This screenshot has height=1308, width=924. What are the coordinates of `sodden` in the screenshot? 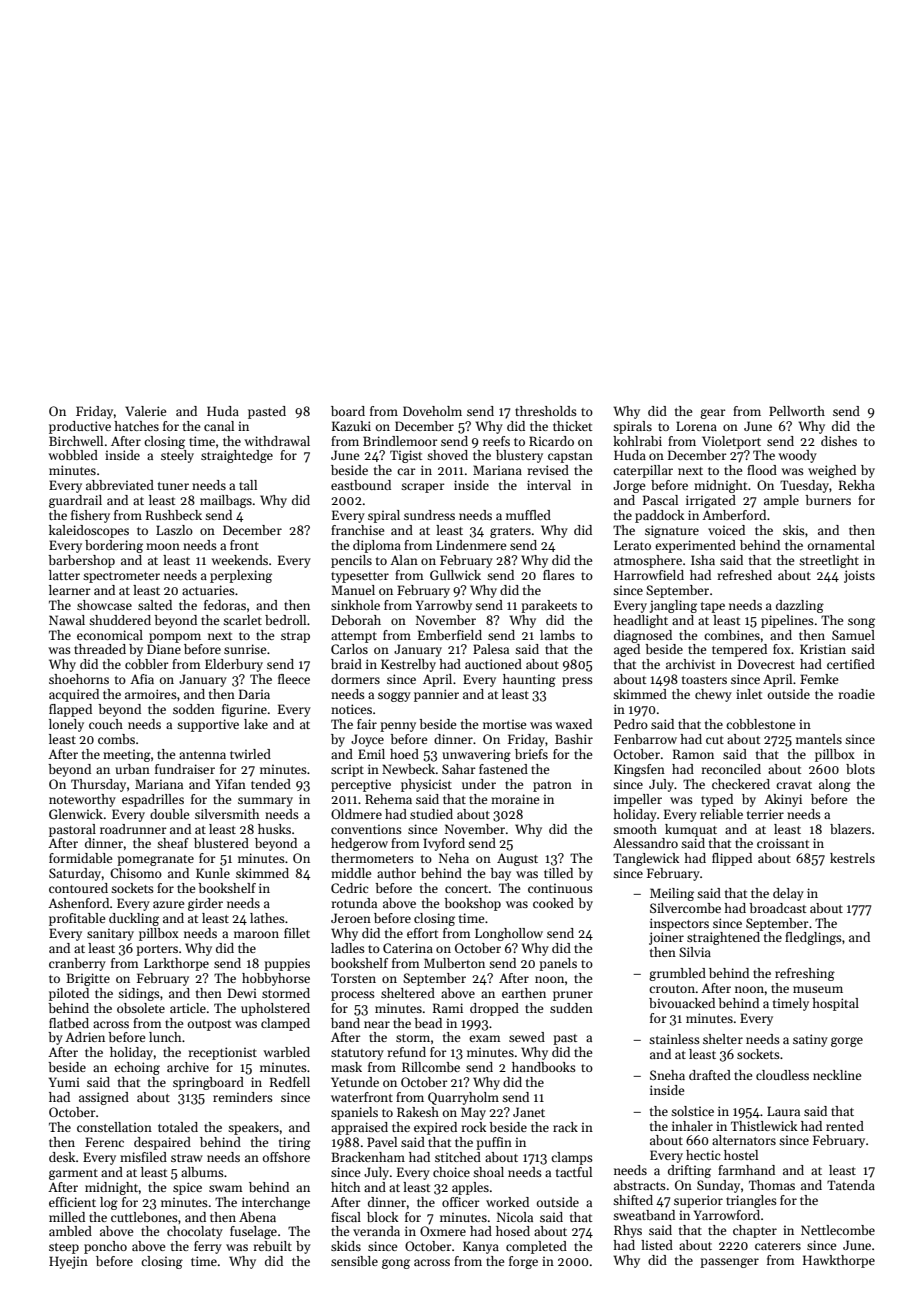 It's located at (194, 709).
